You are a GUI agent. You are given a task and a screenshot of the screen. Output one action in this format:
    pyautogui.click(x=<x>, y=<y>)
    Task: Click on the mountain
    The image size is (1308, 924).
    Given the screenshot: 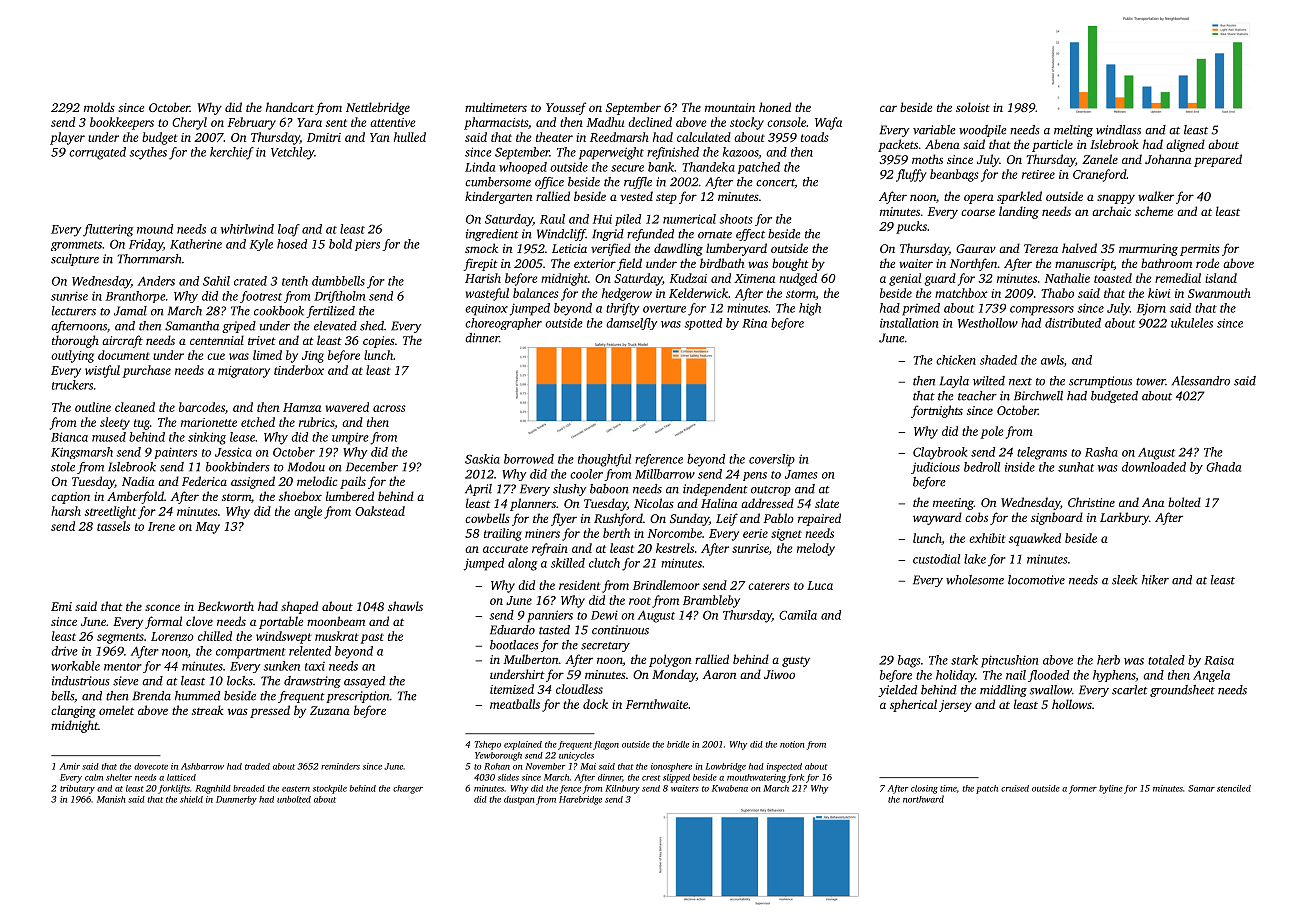 What is the action you would take?
    pyautogui.click(x=730, y=107)
